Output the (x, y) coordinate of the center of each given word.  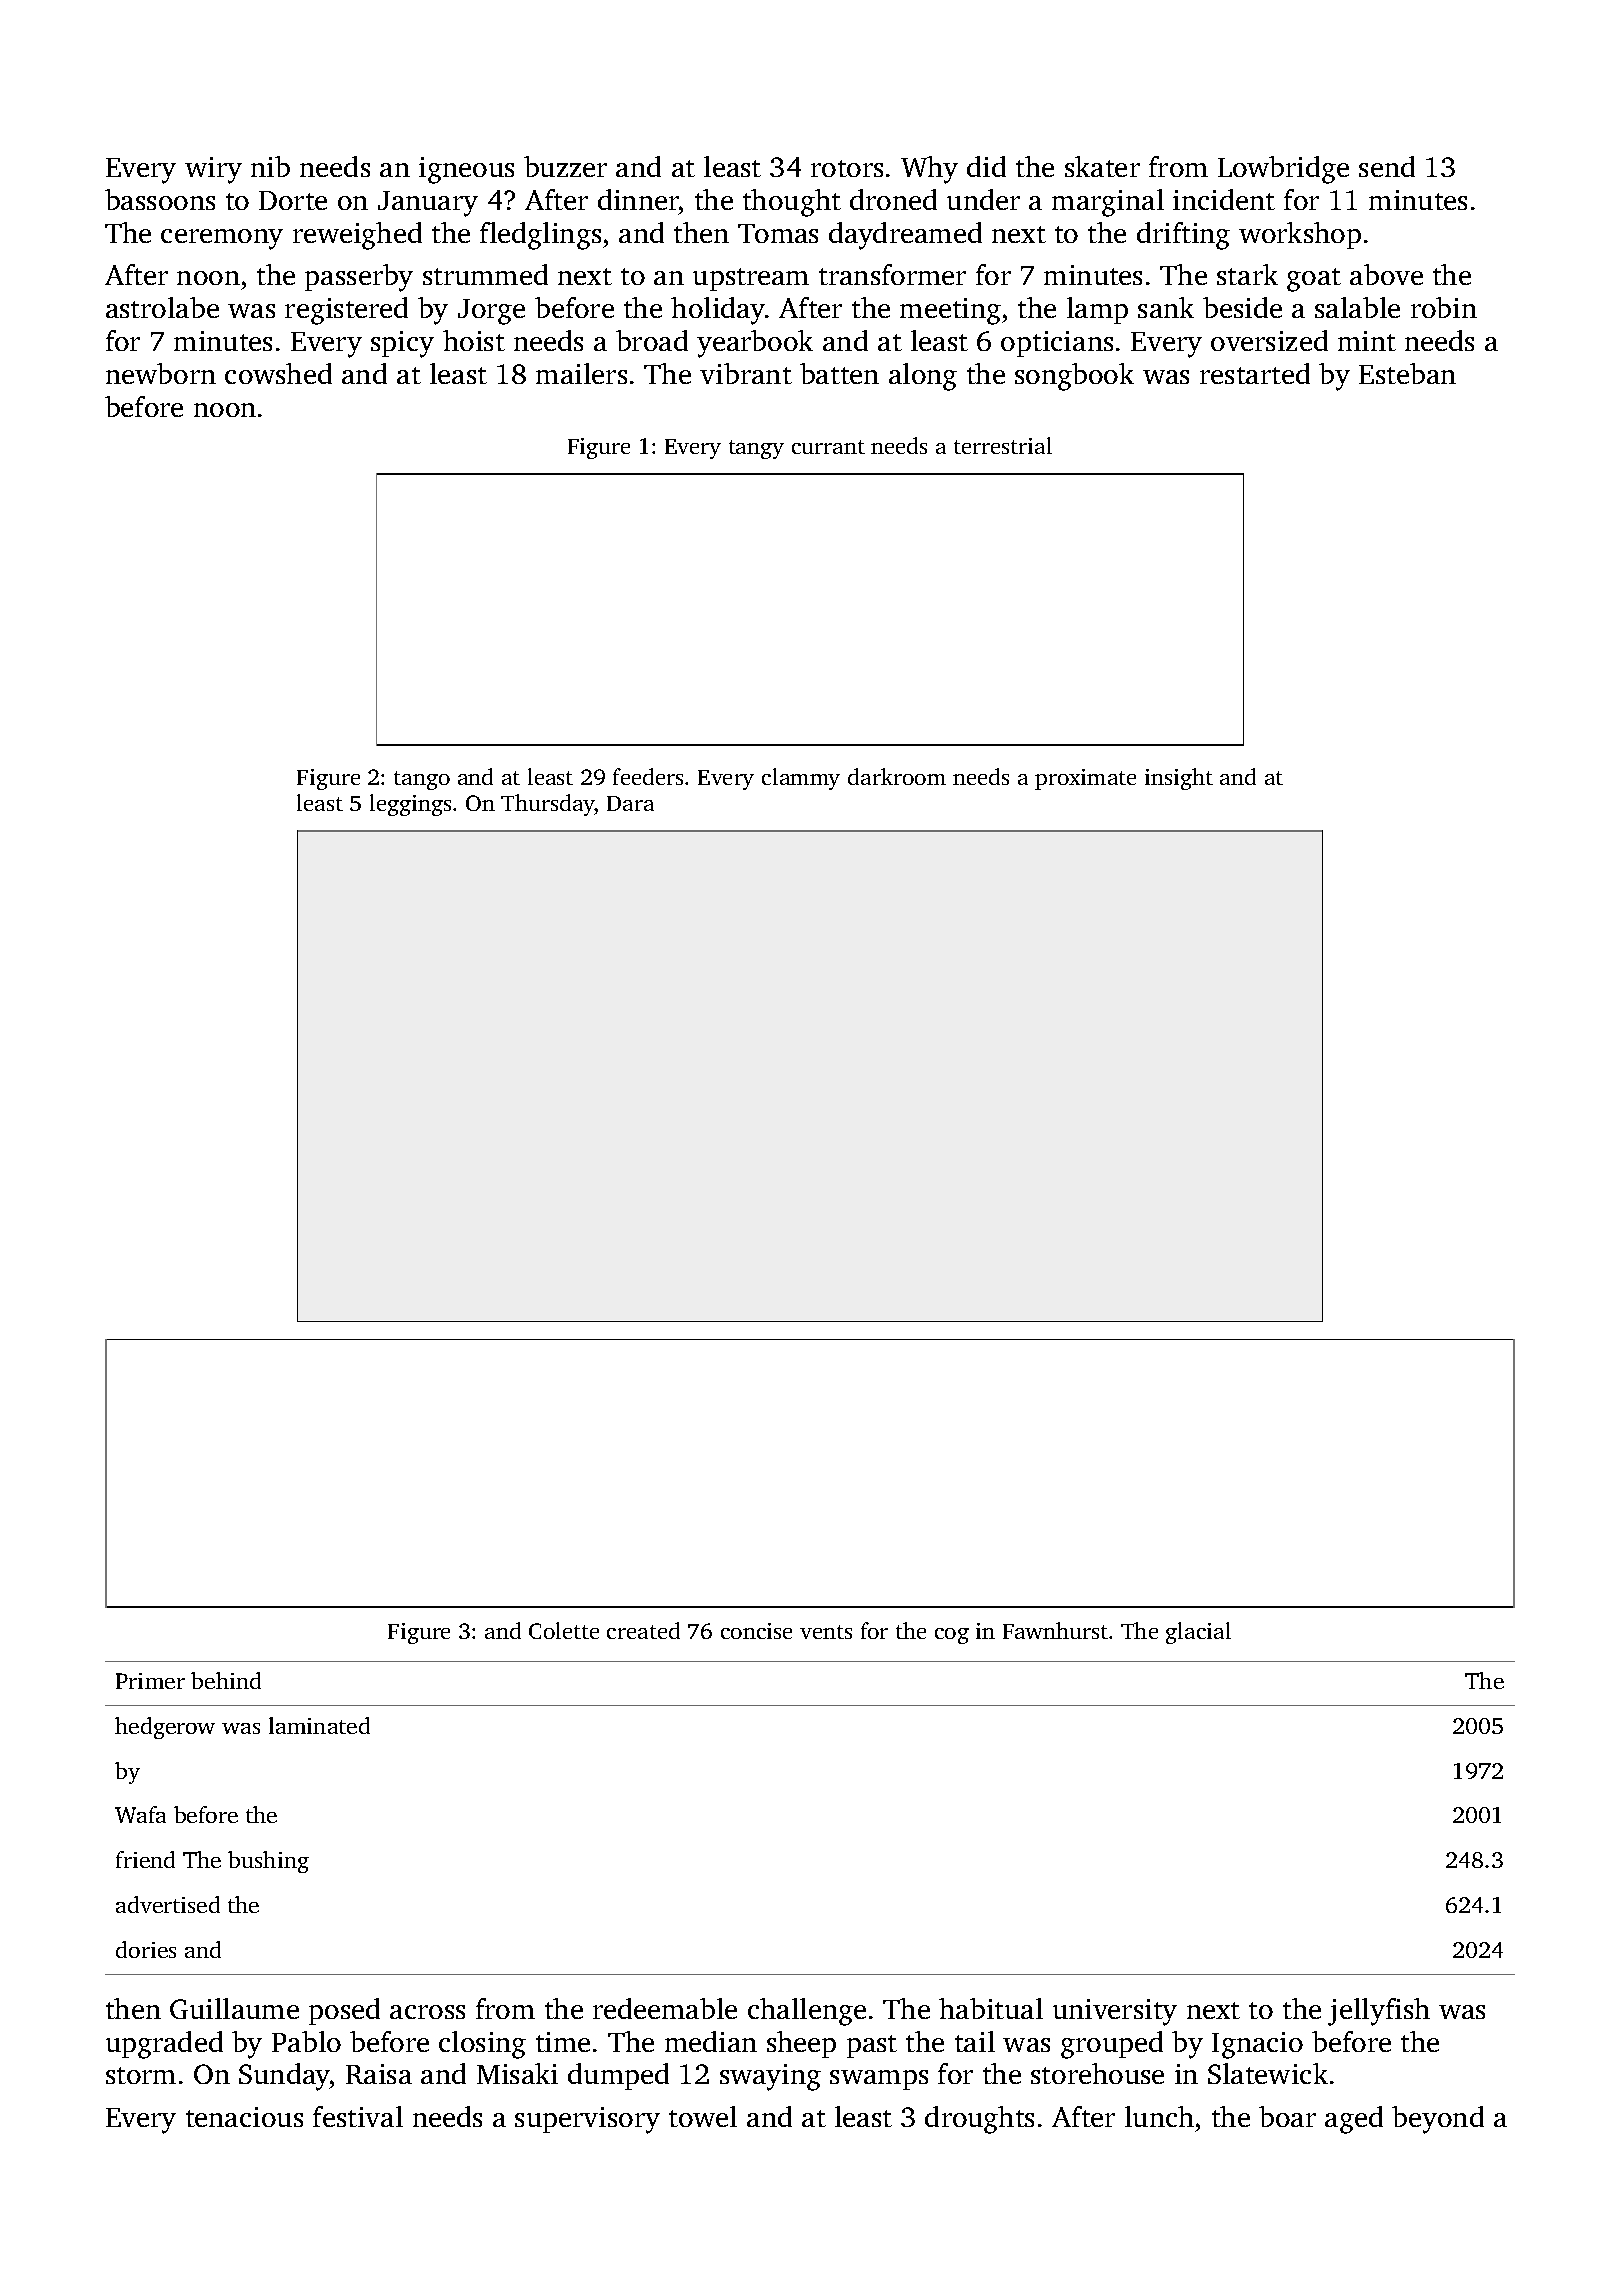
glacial (1198, 1633)
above (1386, 274)
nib (270, 166)
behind (226, 1680)
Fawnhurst (1055, 1630)
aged (1354, 2120)
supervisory (587, 2120)
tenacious (244, 2117)
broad (652, 340)
